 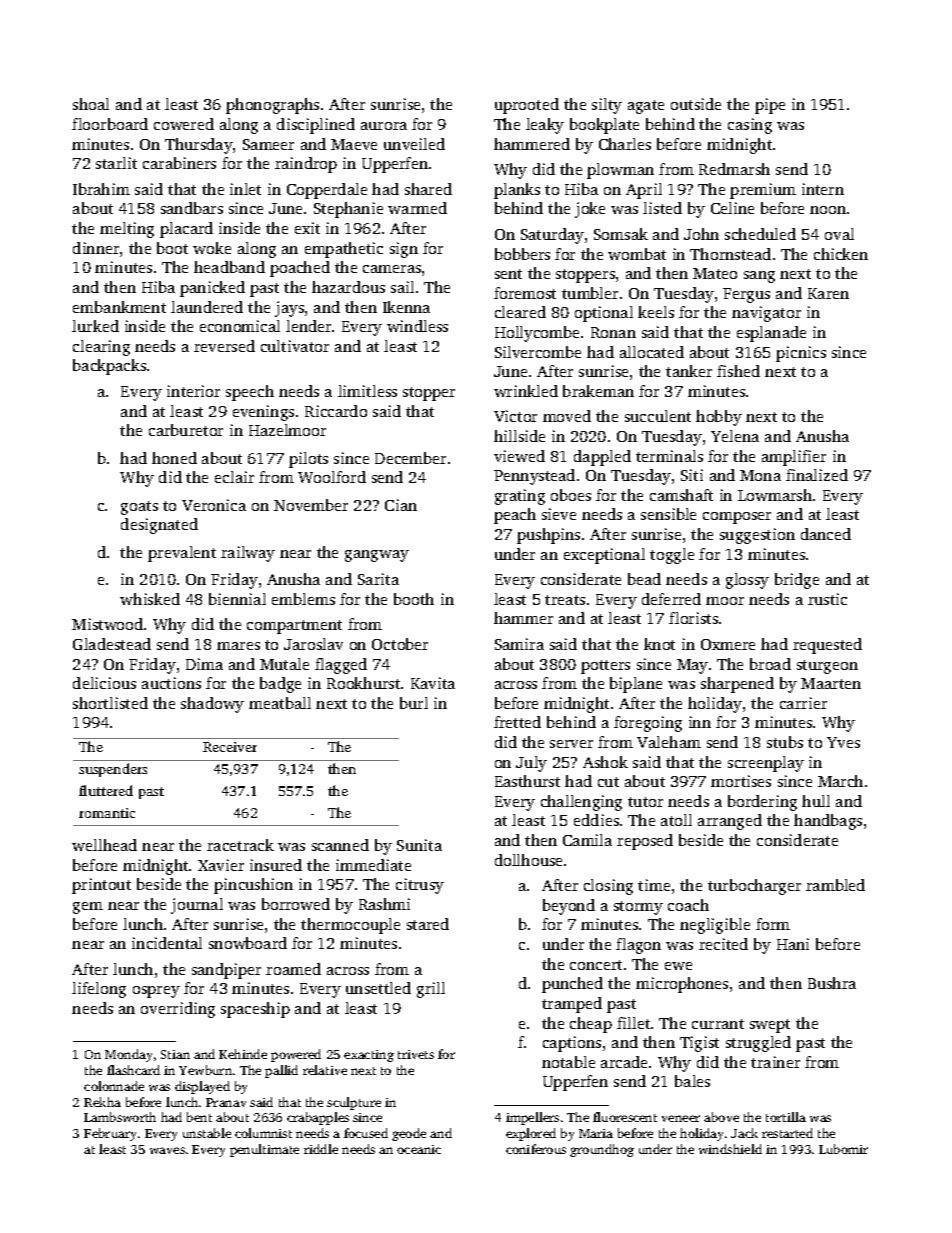 I want to click on oceanic, so click(x=419, y=1149).
